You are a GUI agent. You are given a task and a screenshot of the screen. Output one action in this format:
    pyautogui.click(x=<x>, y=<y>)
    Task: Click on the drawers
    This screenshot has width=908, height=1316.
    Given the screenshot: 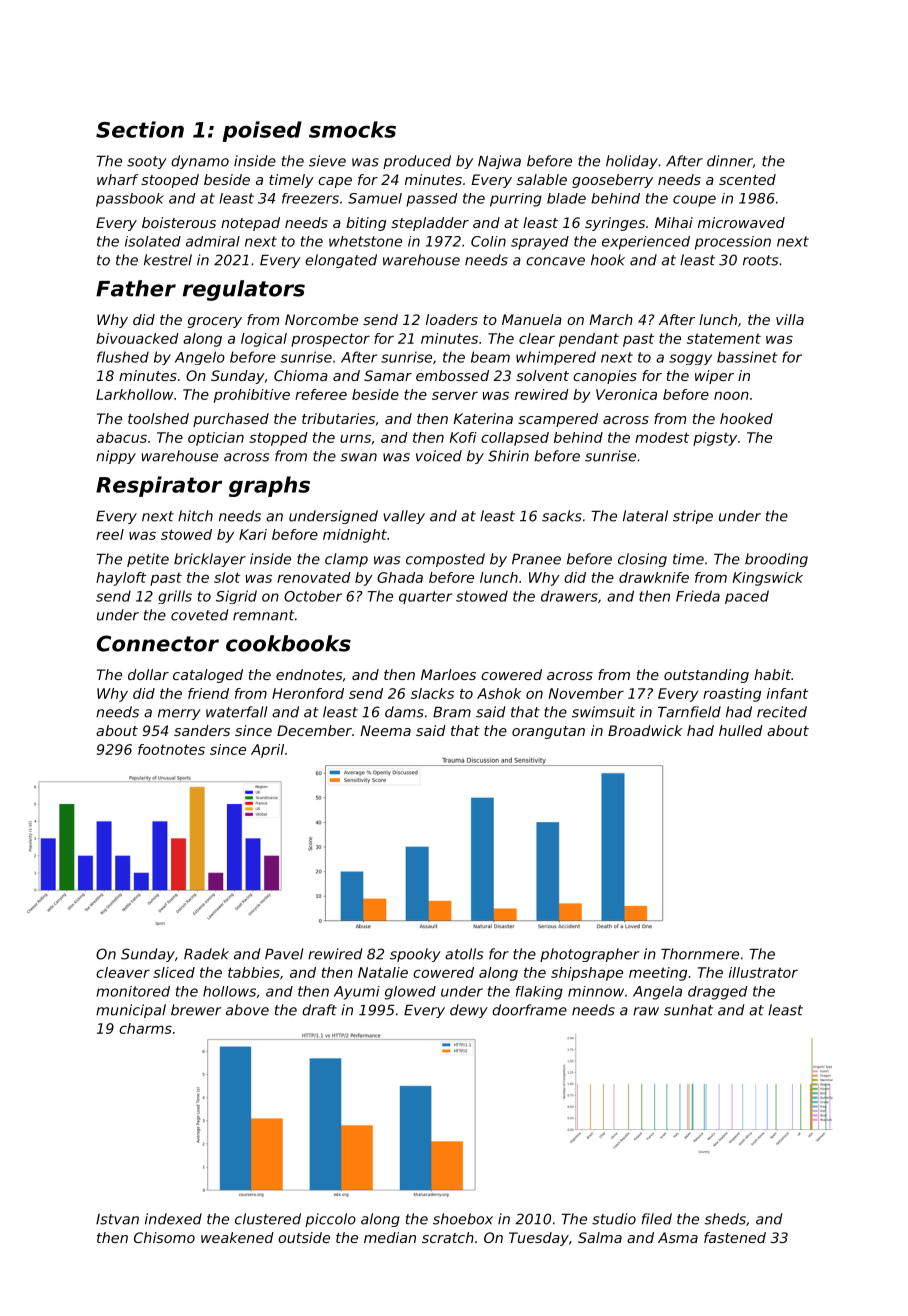 What is the action you would take?
    pyautogui.click(x=569, y=596)
